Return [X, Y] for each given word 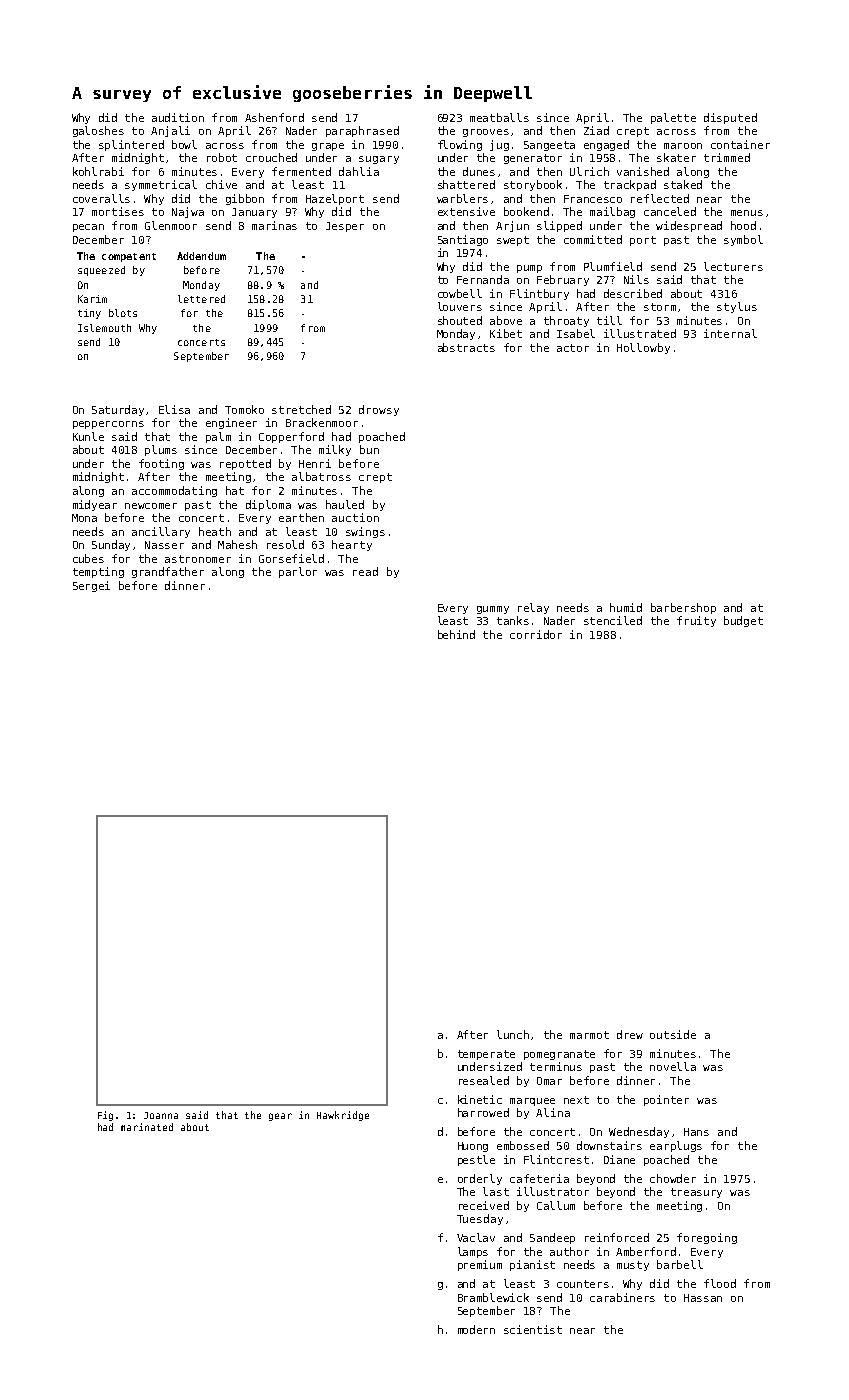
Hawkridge [343, 1116]
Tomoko [244, 409]
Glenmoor [171, 225]
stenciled [613, 620]
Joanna [161, 1115]
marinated [147, 1127]
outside [673, 1034]
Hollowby [643, 348]
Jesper [345, 227]
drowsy [379, 410]
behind [456, 634]
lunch [513, 1034]
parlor [298, 572]
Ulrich [589, 171]
